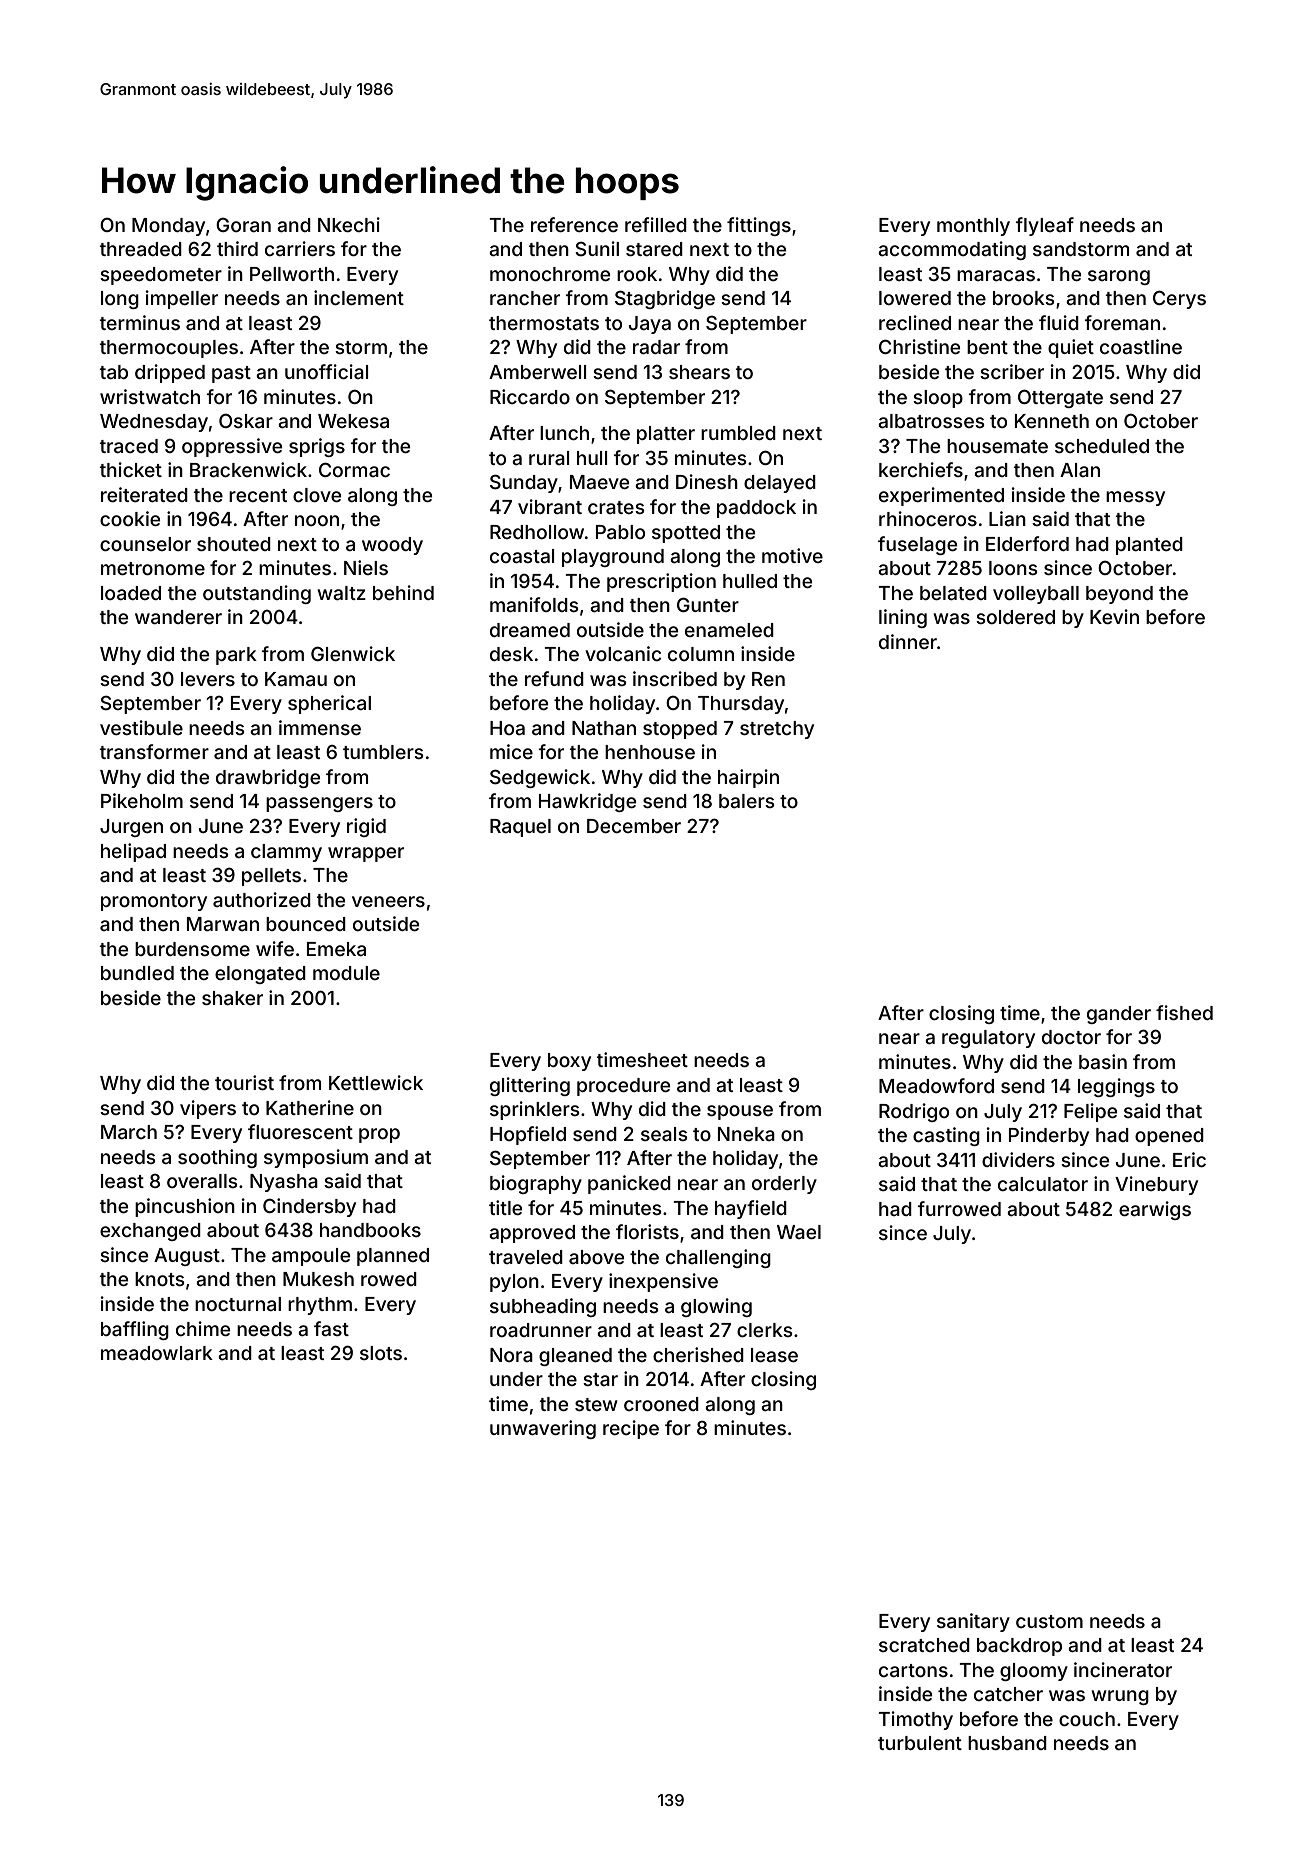 The image size is (1315, 1859). What do you see at coordinates (569, 1062) in the document?
I see `boxy` at bounding box center [569, 1062].
